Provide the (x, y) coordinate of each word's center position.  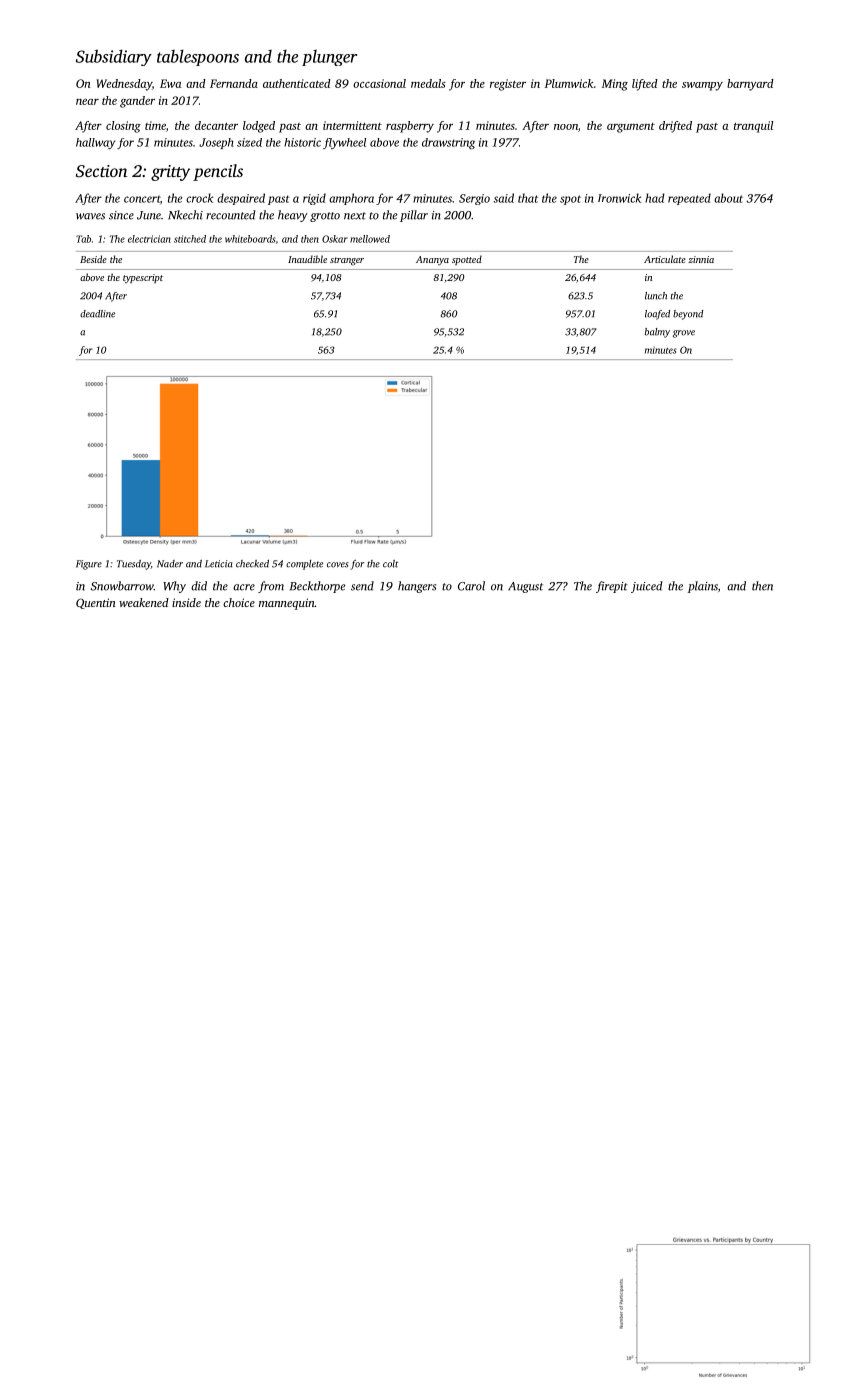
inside (186, 602)
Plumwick (569, 83)
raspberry (410, 127)
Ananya (432, 260)
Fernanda (234, 83)
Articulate (665, 259)
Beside (93, 259)
